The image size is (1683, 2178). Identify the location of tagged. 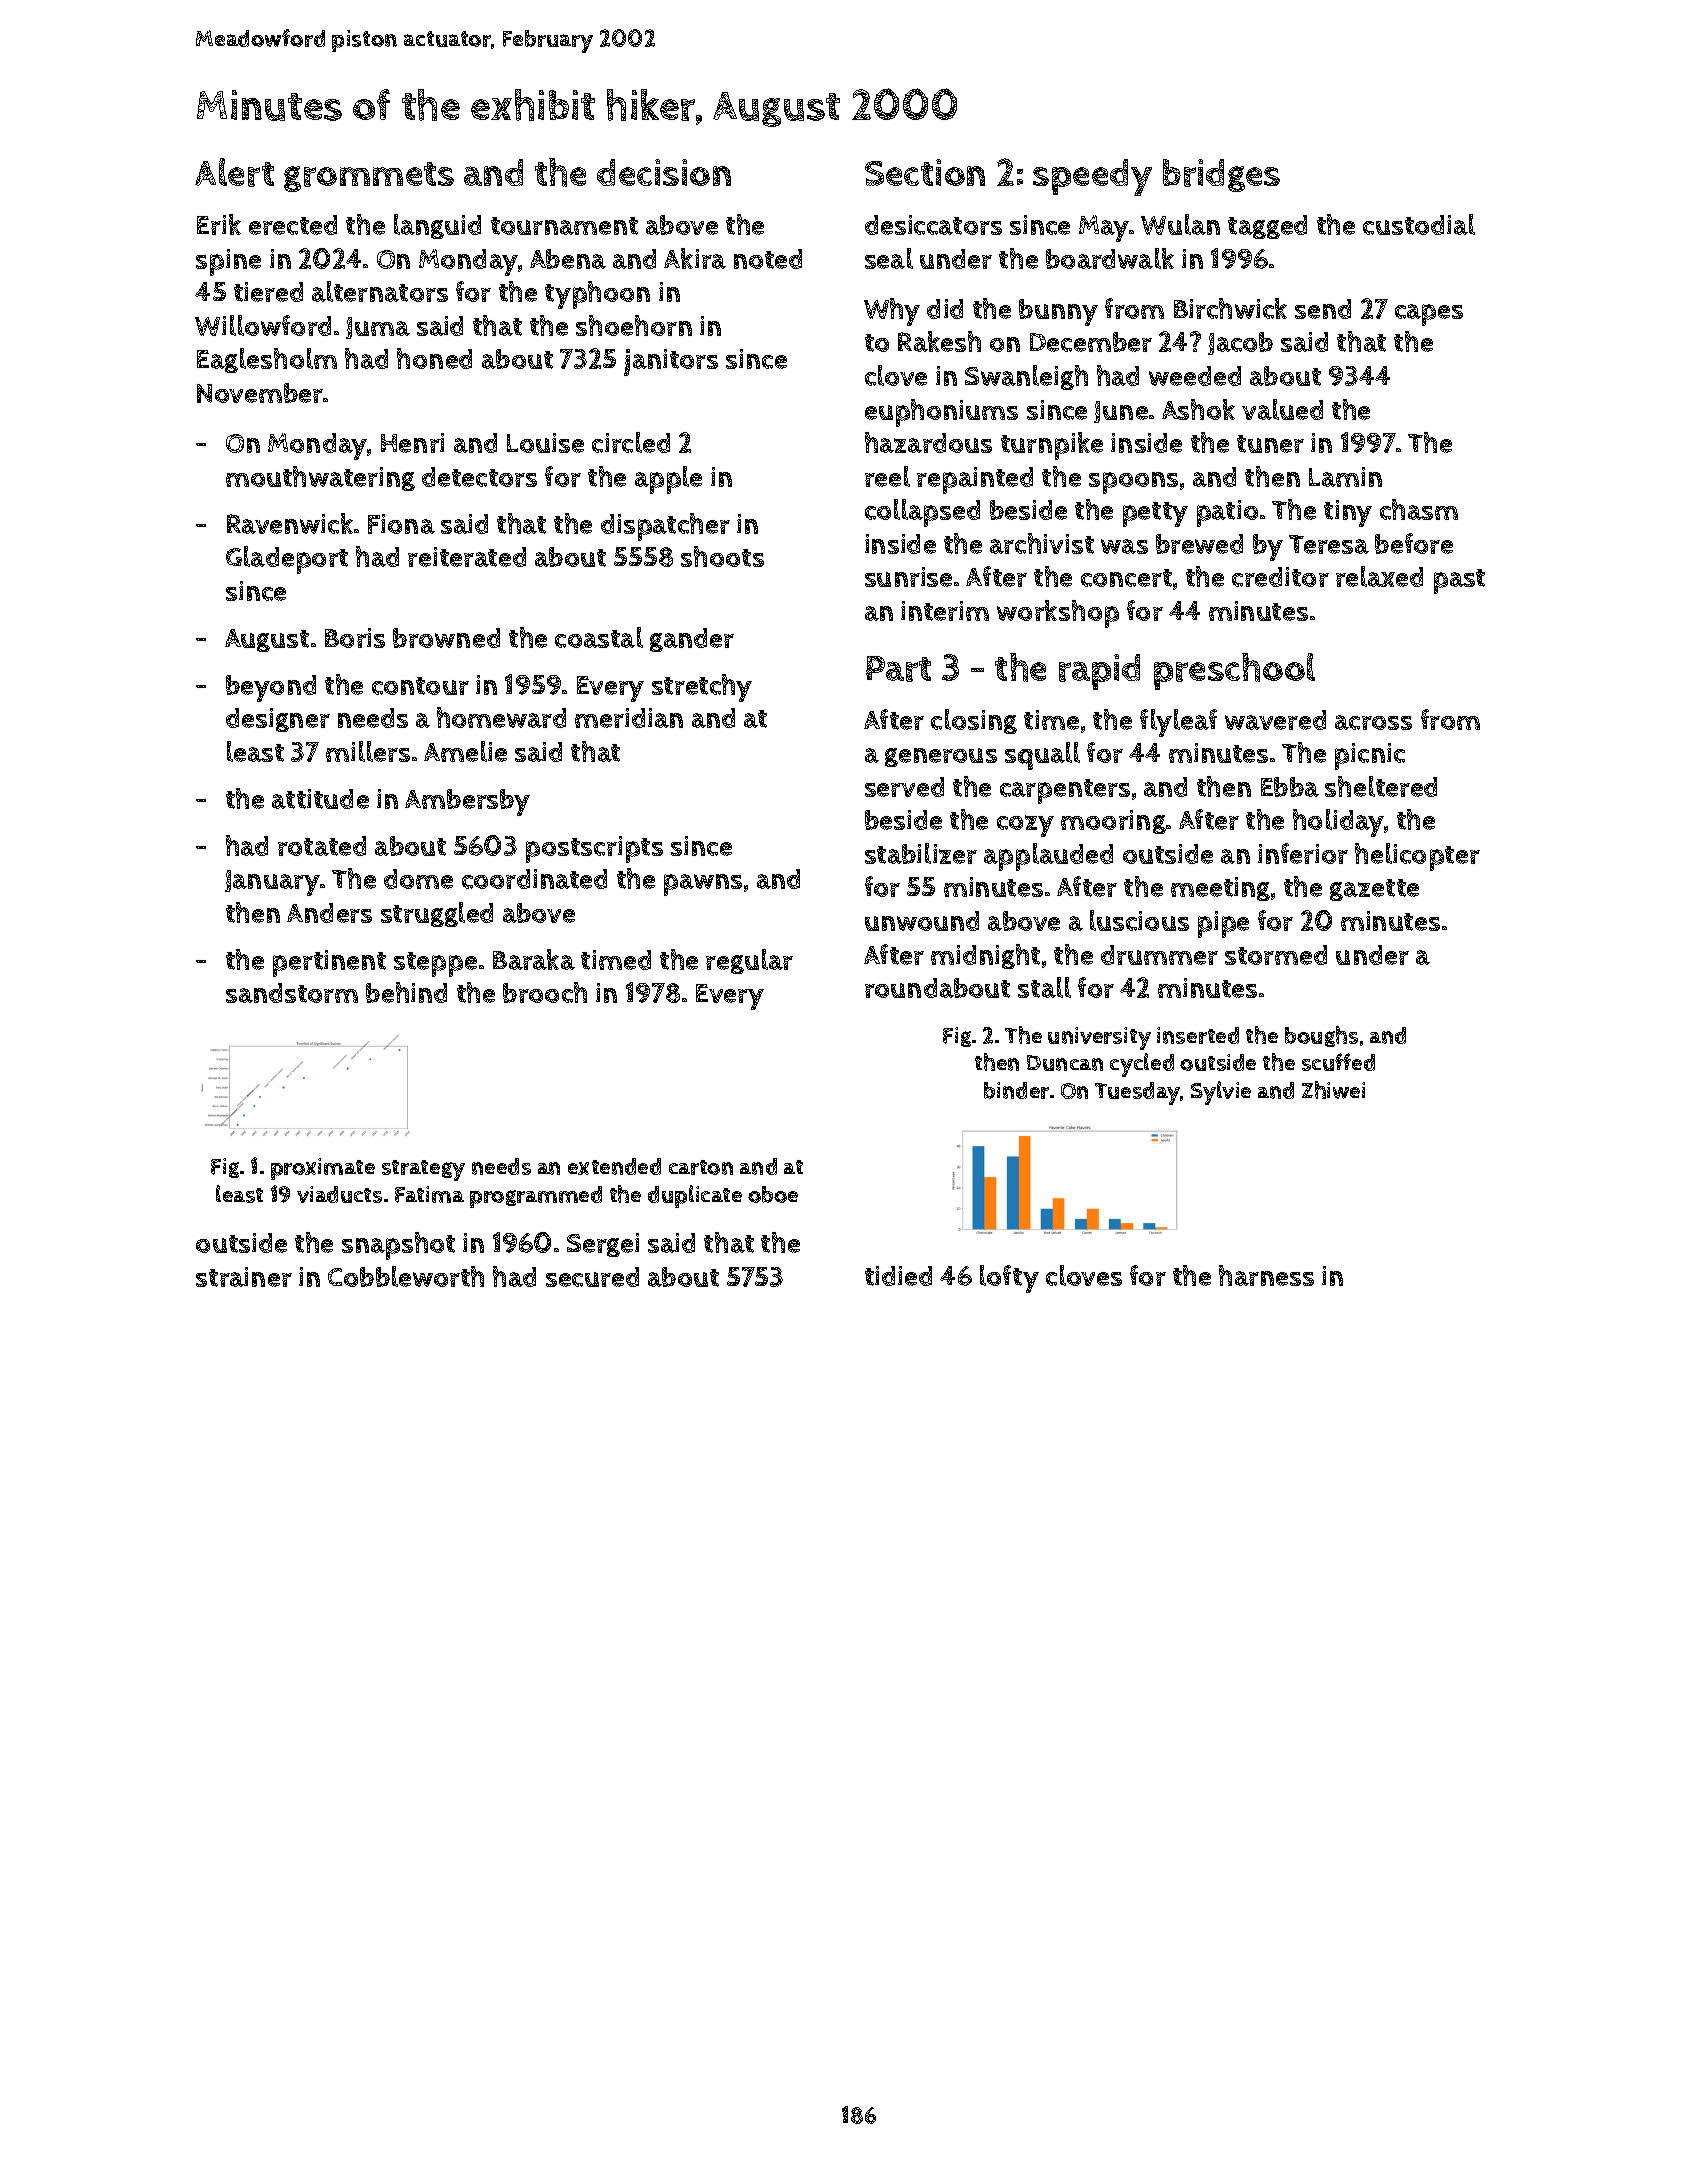
(1267, 227).
